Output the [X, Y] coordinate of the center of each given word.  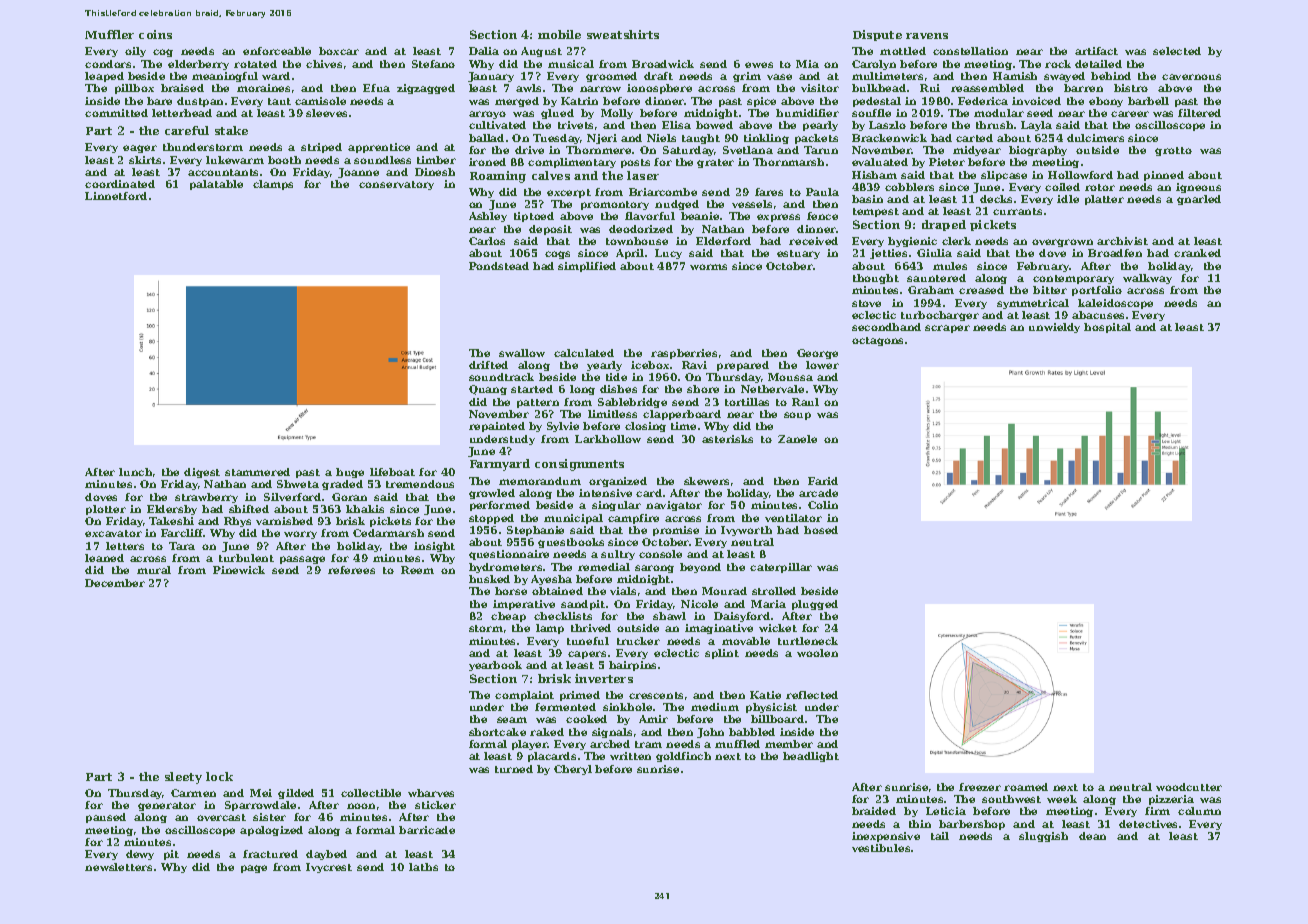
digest [202, 473]
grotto [1173, 151]
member [789, 744]
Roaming [498, 177]
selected [1177, 51]
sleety [183, 778]
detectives [1148, 824]
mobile [559, 34]
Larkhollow [608, 439]
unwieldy [1054, 328]
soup [797, 416]
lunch [135, 472]
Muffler [109, 34]
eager [140, 149]
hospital [1107, 328]
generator [167, 806]
